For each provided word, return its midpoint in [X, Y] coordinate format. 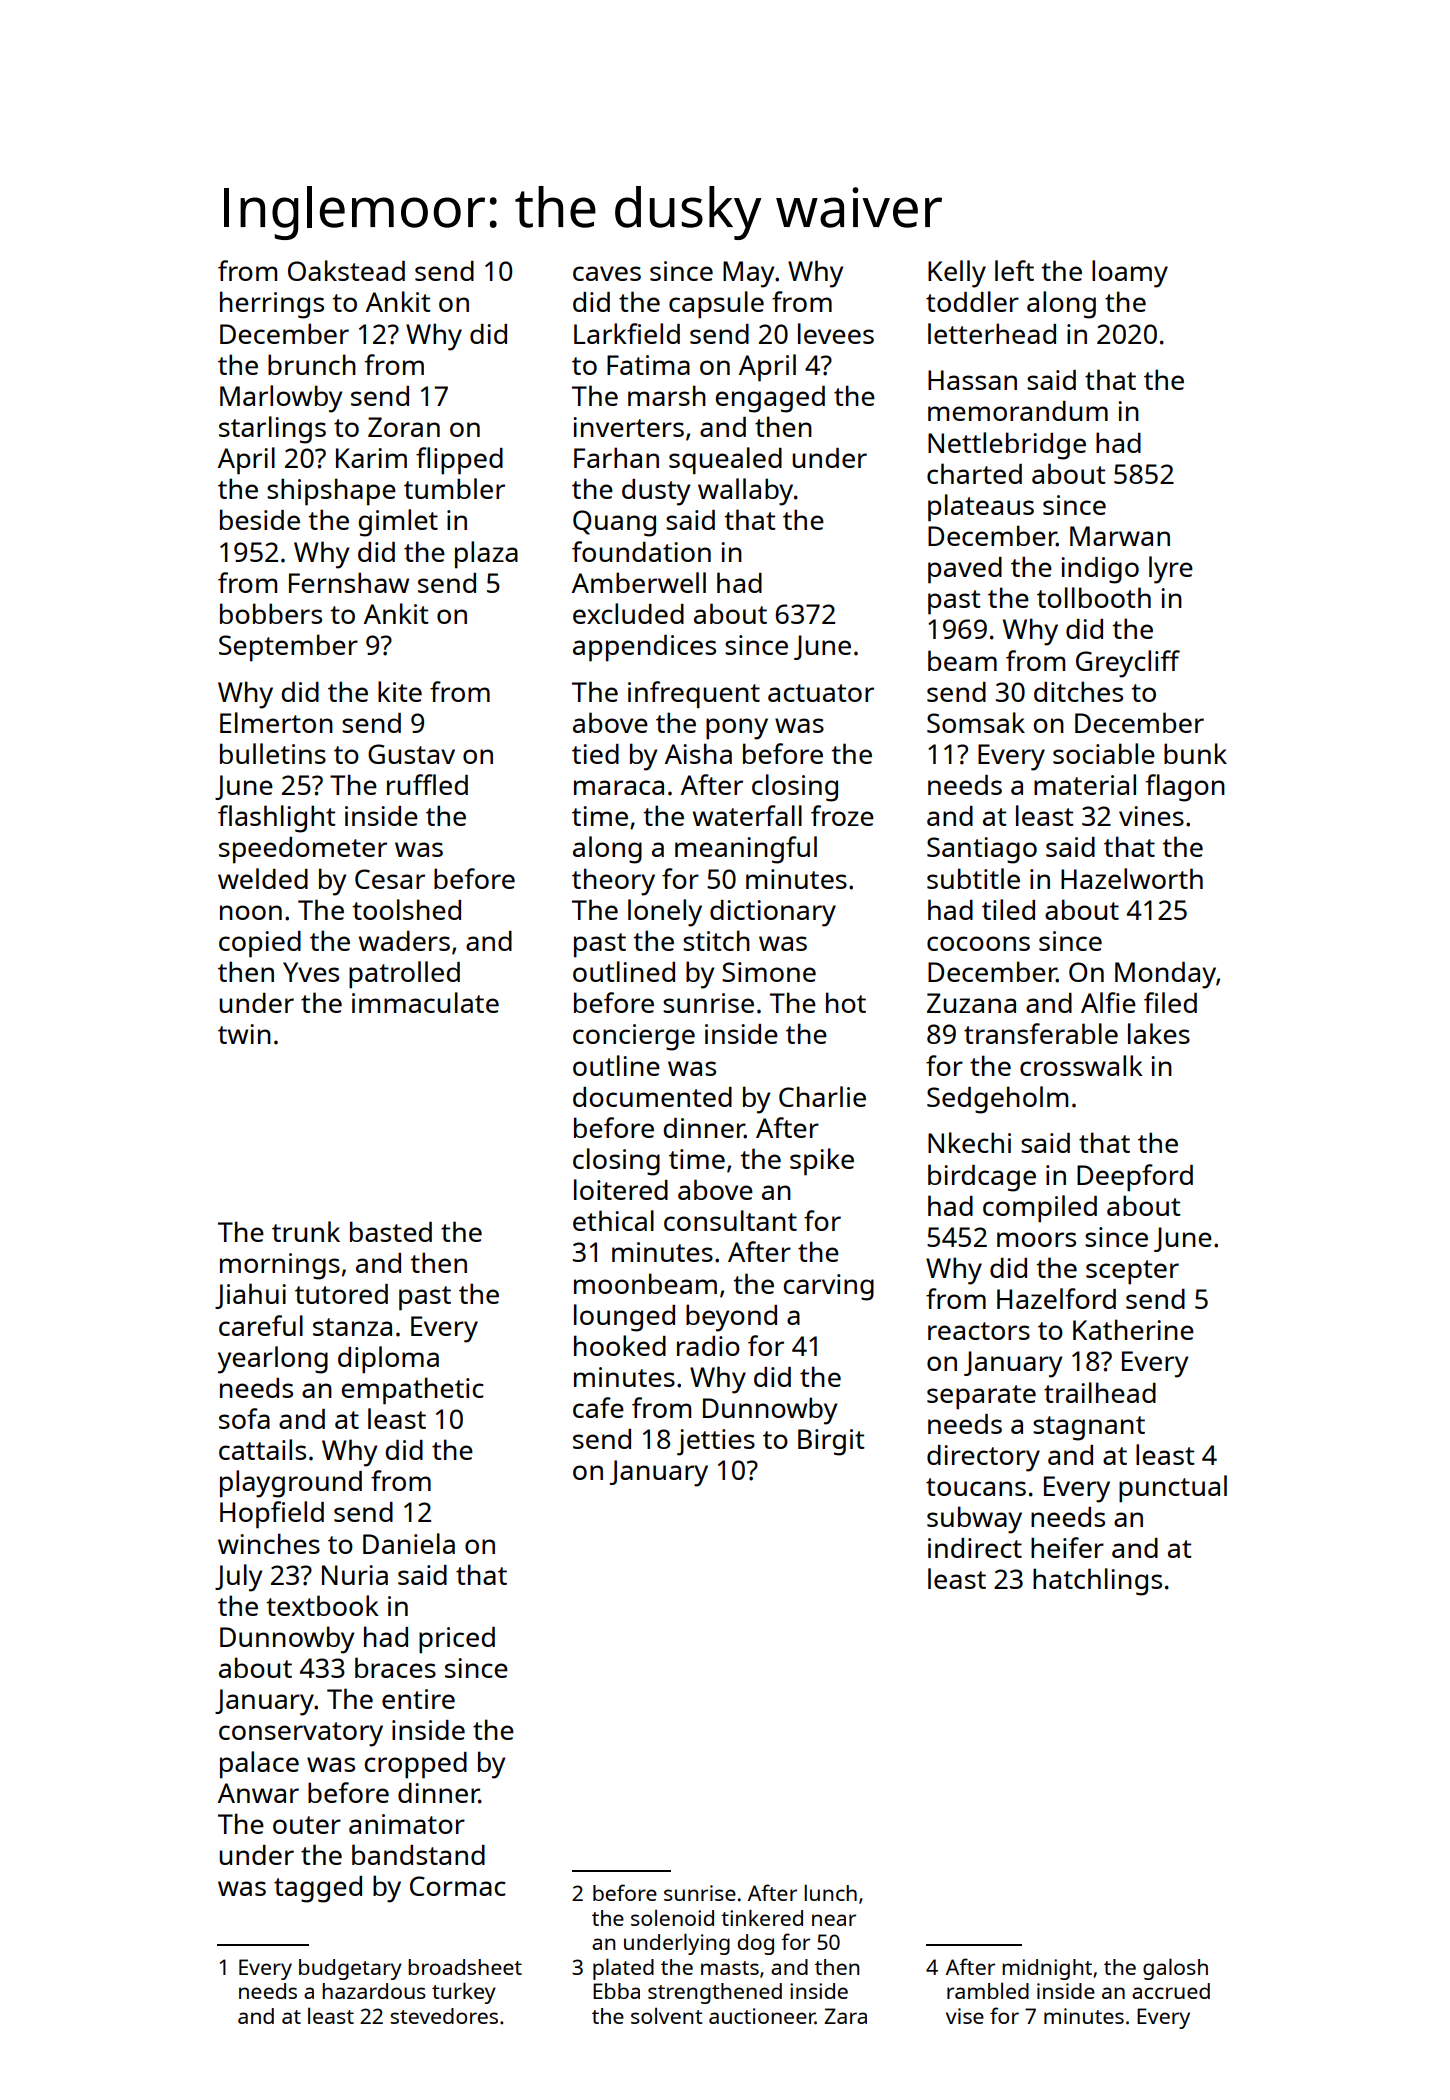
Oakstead [346, 270]
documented [652, 1097]
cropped [415, 1765]
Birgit [831, 1442]
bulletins [273, 753]
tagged [318, 1889]
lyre [1171, 570]
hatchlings [1097, 1582]
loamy [1130, 274]
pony [737, 729]
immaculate [425, 1002]
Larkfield [627, 333]
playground [291, 1484]
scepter [1132, 1272]
